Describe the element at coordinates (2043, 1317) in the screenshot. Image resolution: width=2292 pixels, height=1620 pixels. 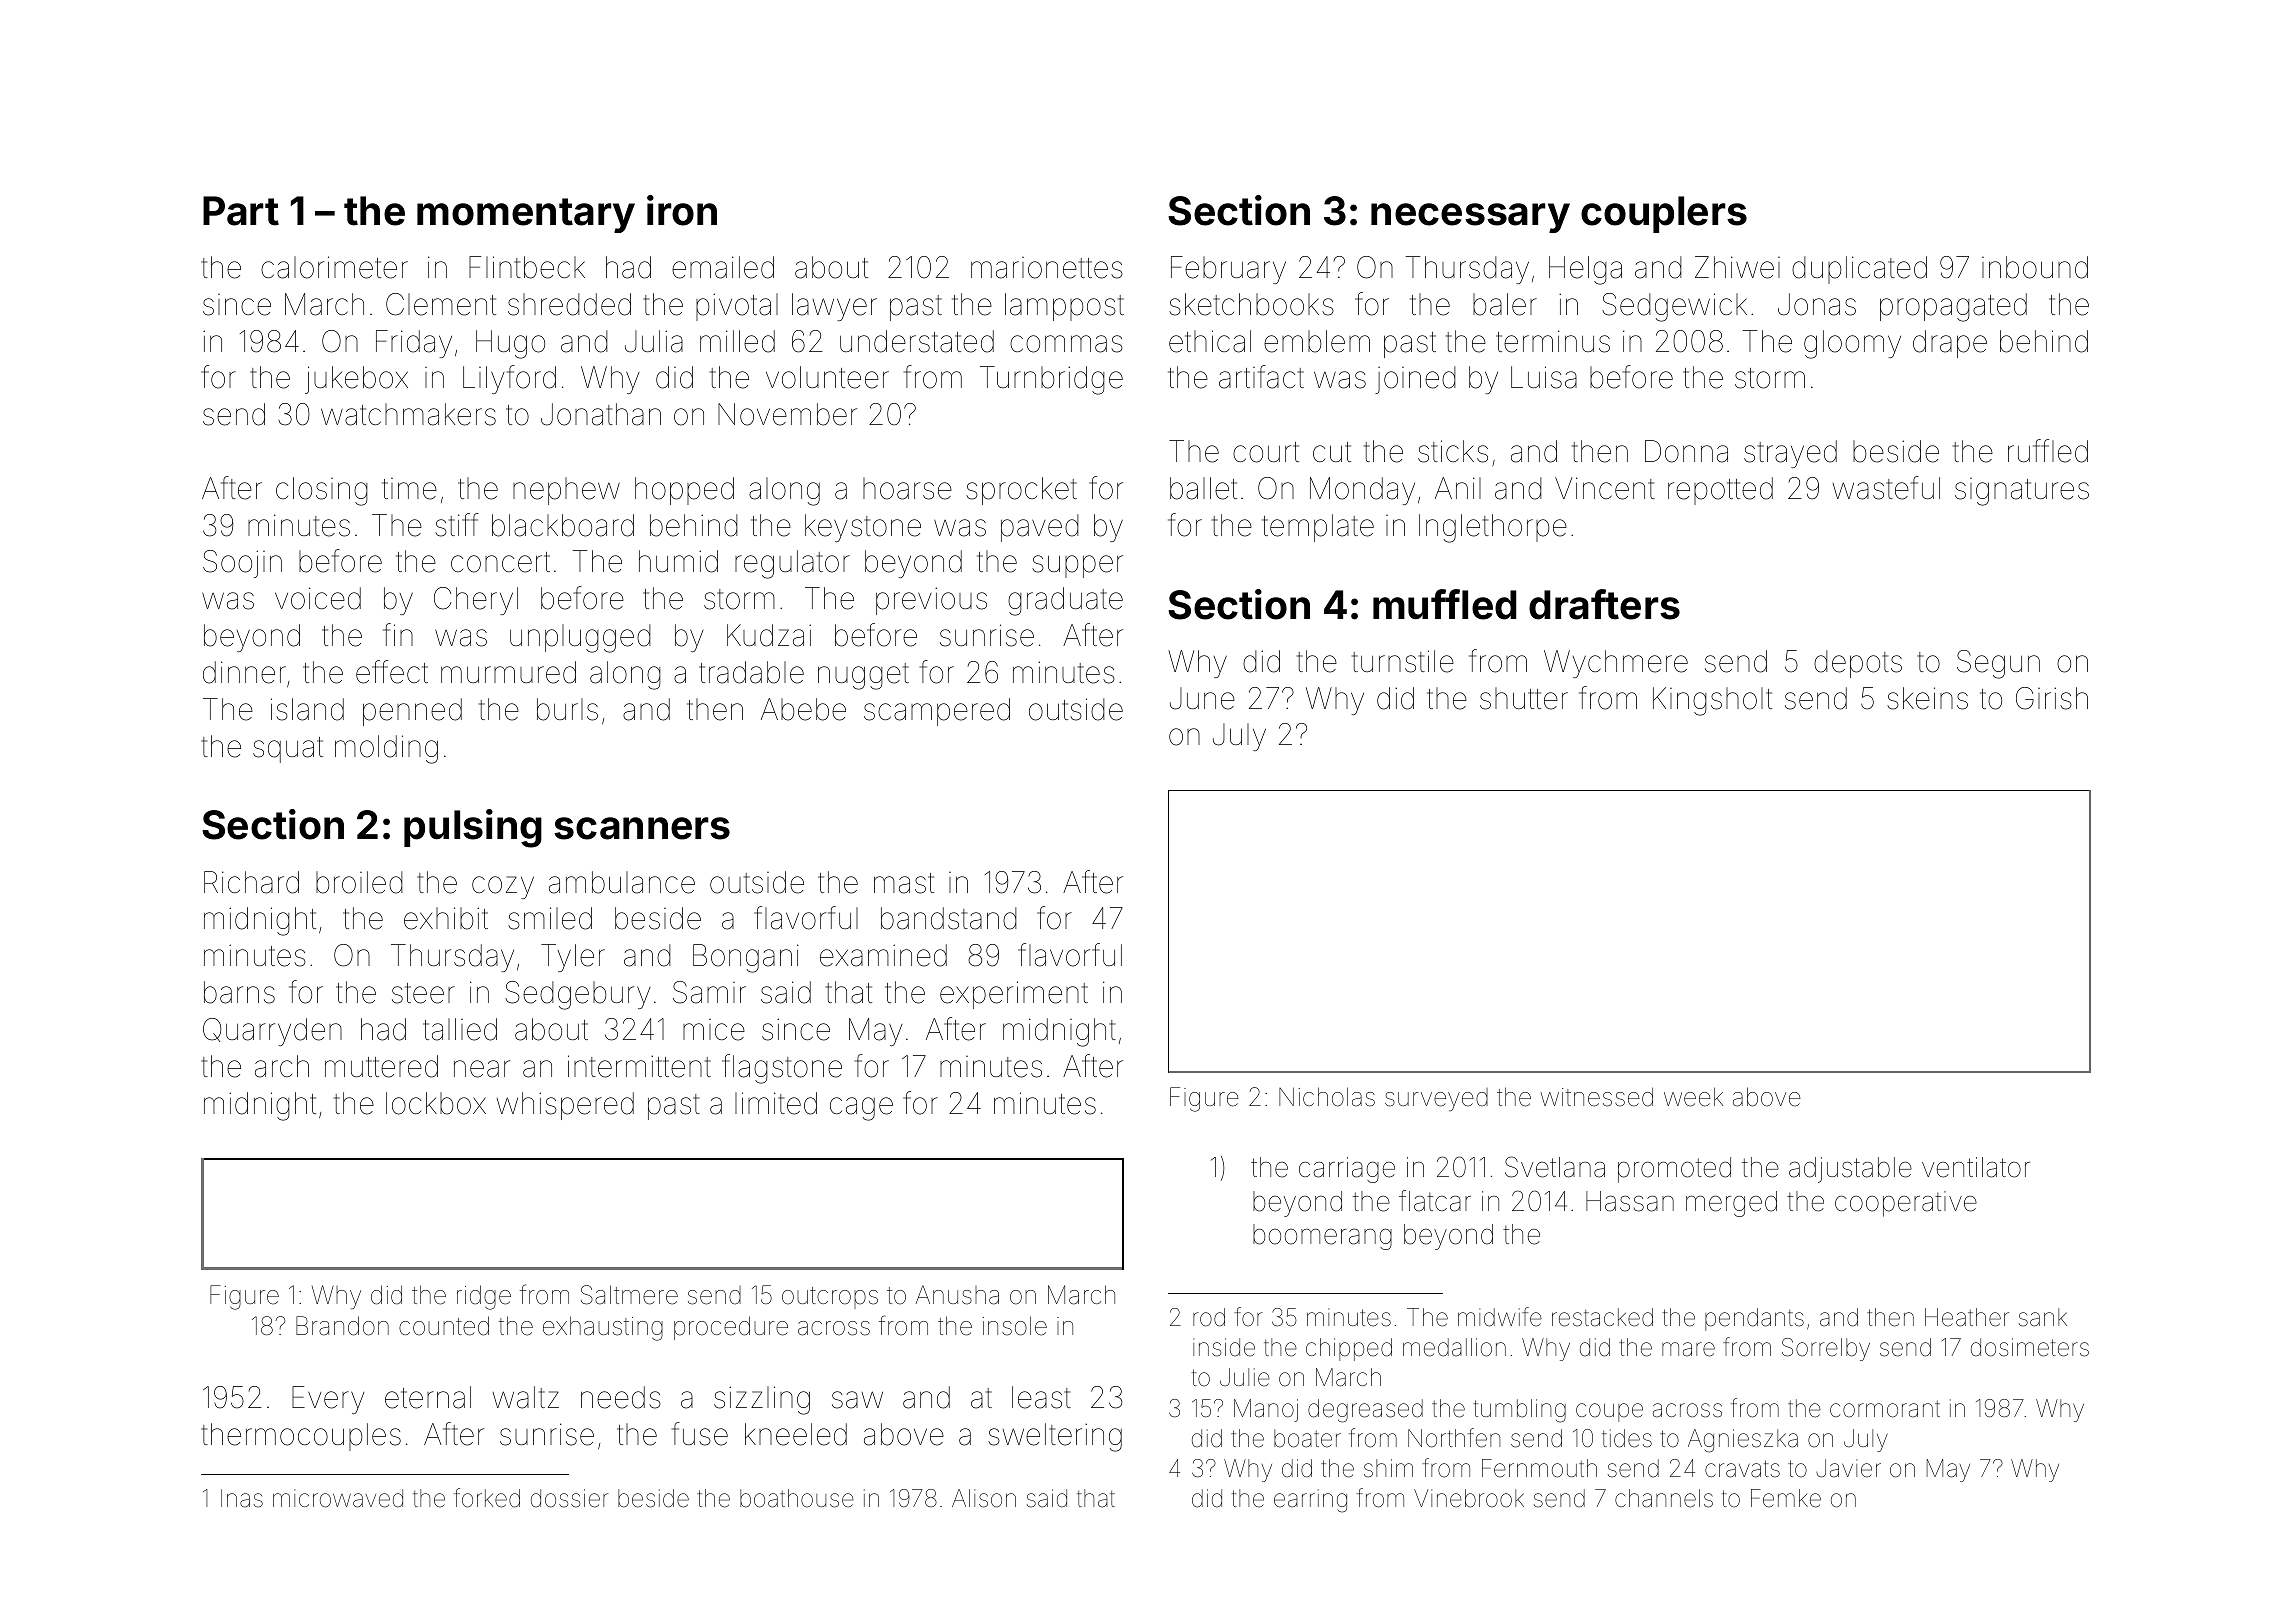
I see `sank` at that location.
